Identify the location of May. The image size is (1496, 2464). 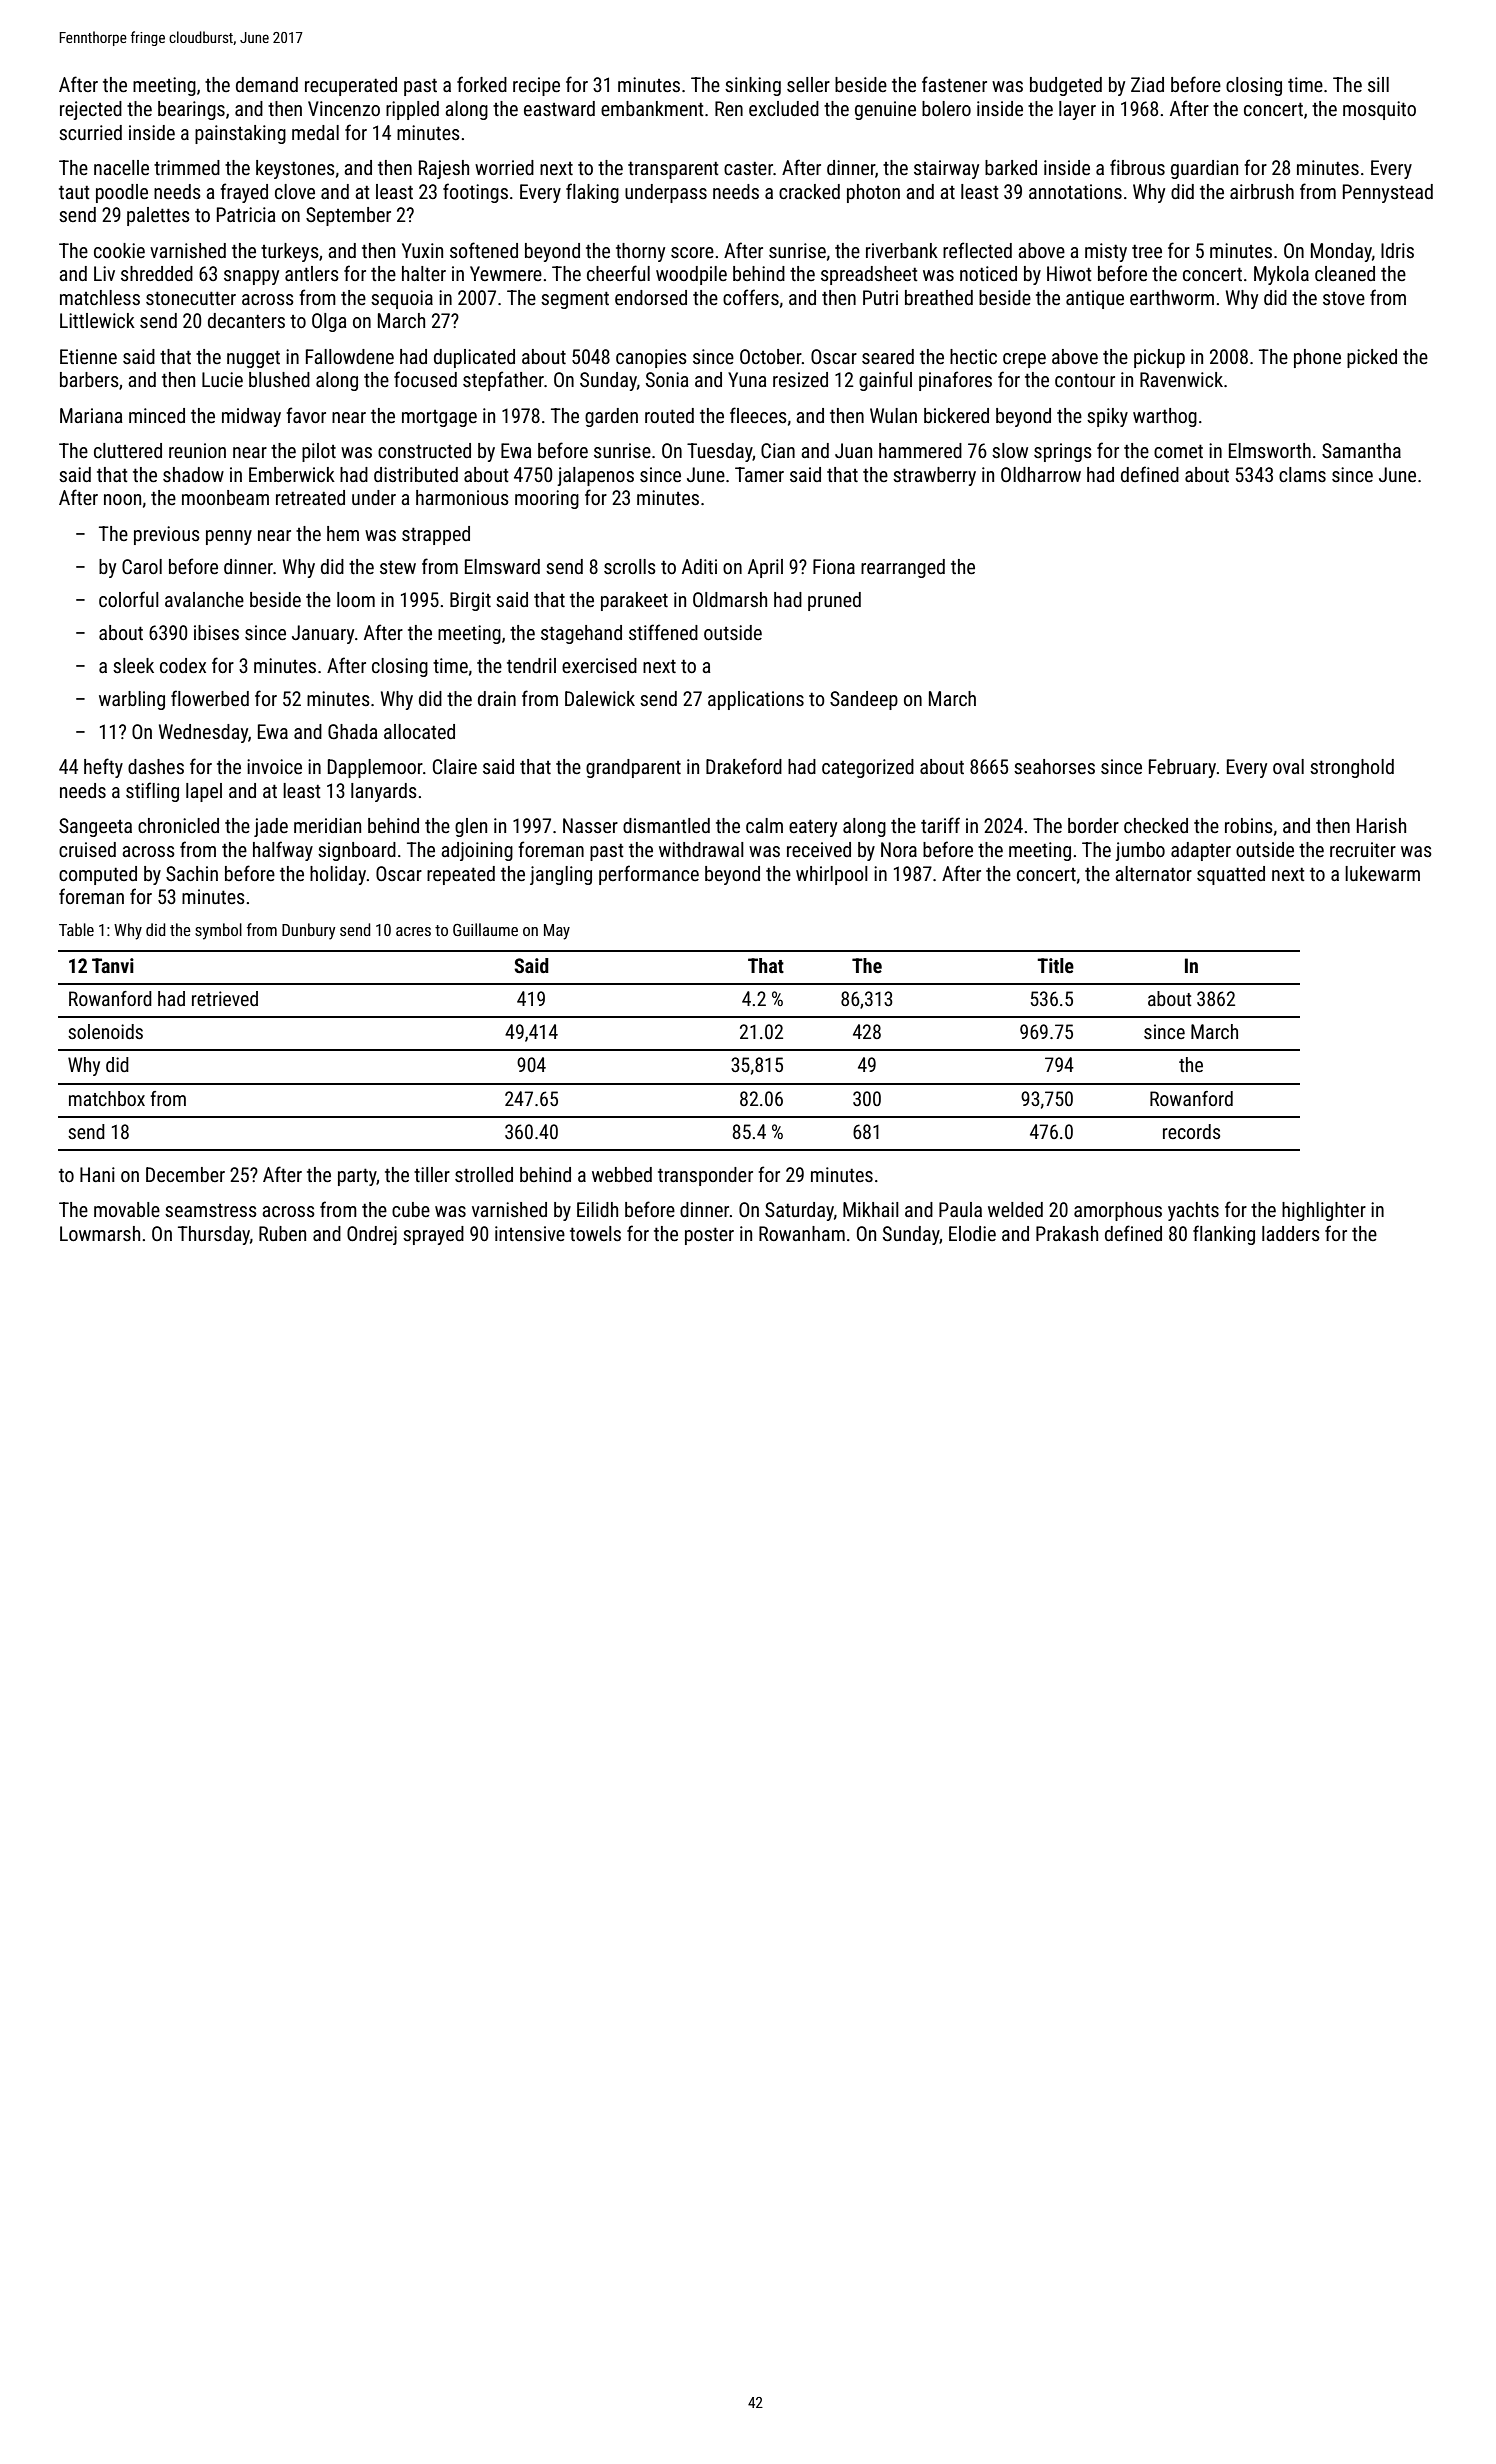
(557, 932).
